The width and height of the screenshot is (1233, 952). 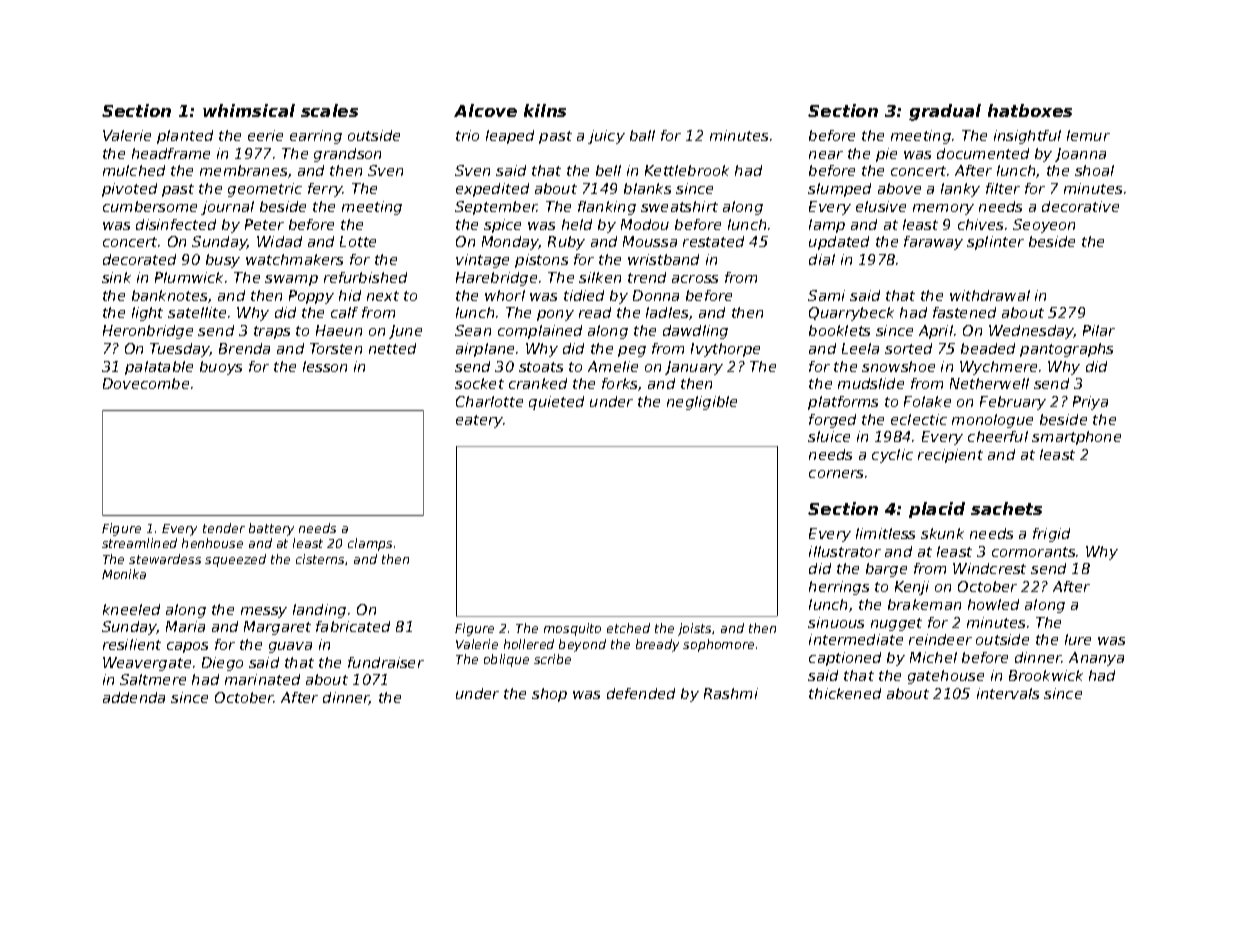 I want to click on satellite, so click(x=197, y=312).
